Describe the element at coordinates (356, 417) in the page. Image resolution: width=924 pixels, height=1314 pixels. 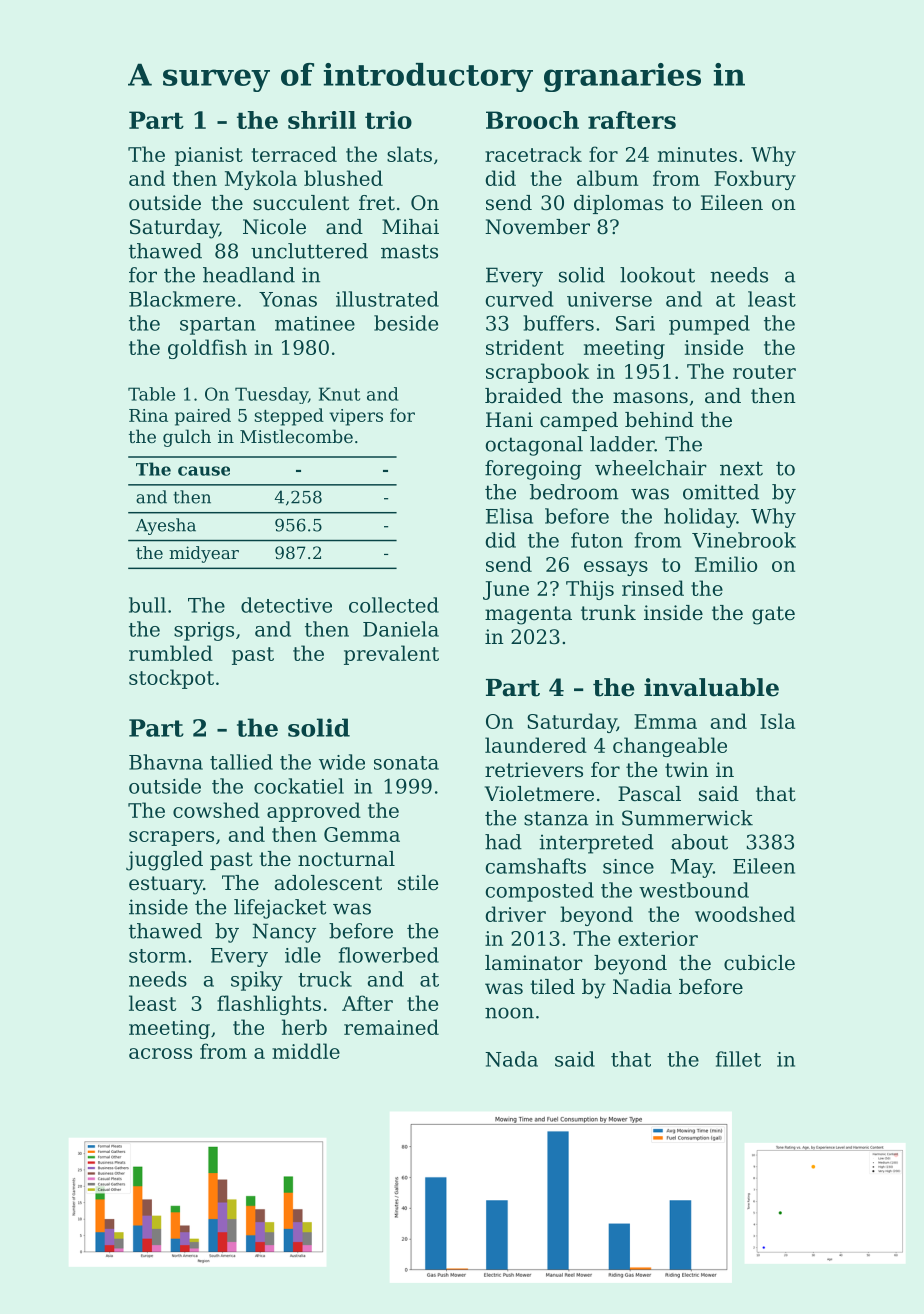
I see `vipers` at that location.
